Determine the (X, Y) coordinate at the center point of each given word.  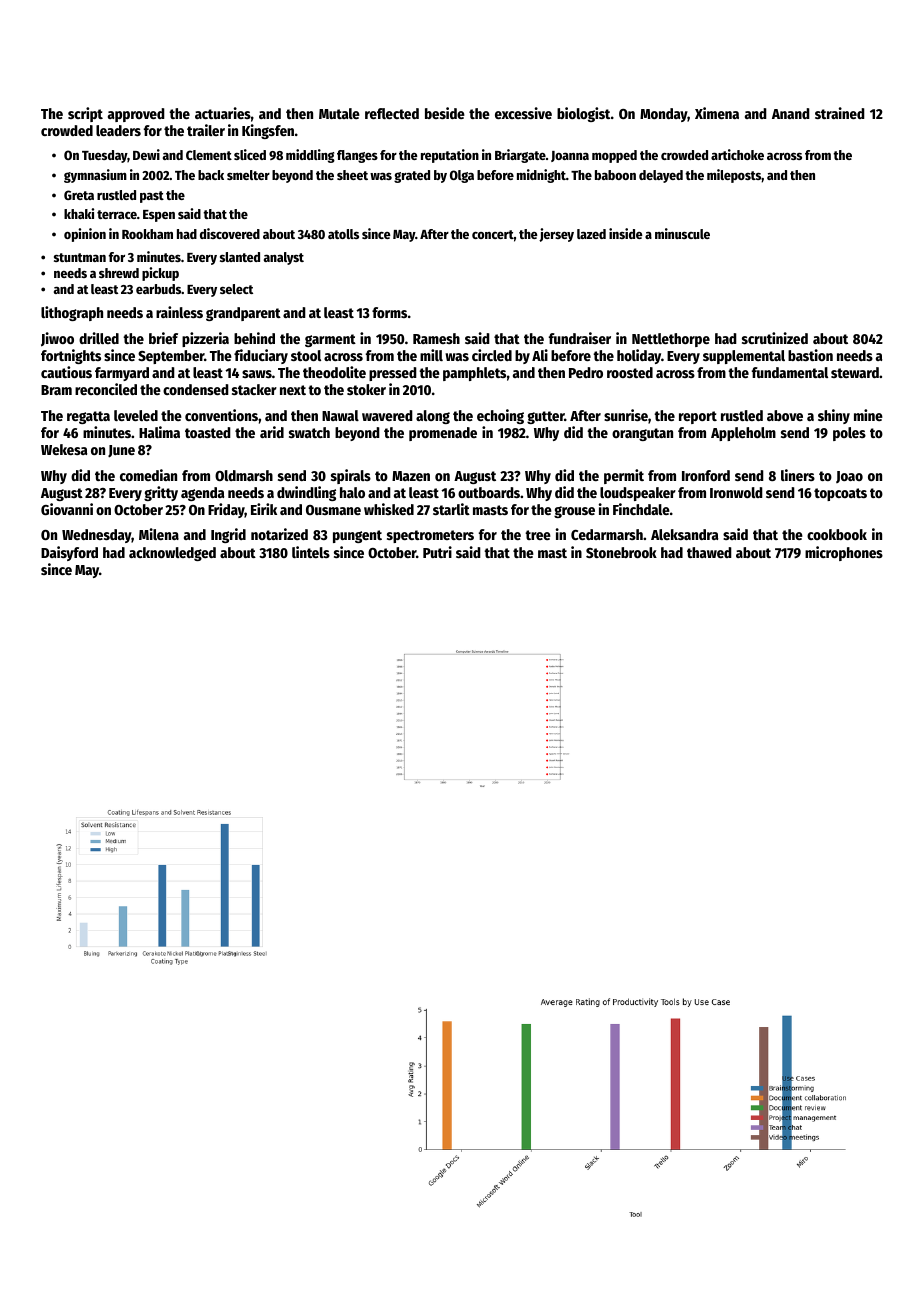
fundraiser (580, 338)
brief (163, 338)
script (85, 114)
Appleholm (743, 434)
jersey (556, 235)
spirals (351, 476)
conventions (221, 415)
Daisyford (69, 553)
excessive (523, 113)
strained (840, 113)
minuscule (682, 233)
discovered (230, 233)
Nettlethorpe (671, 340)
